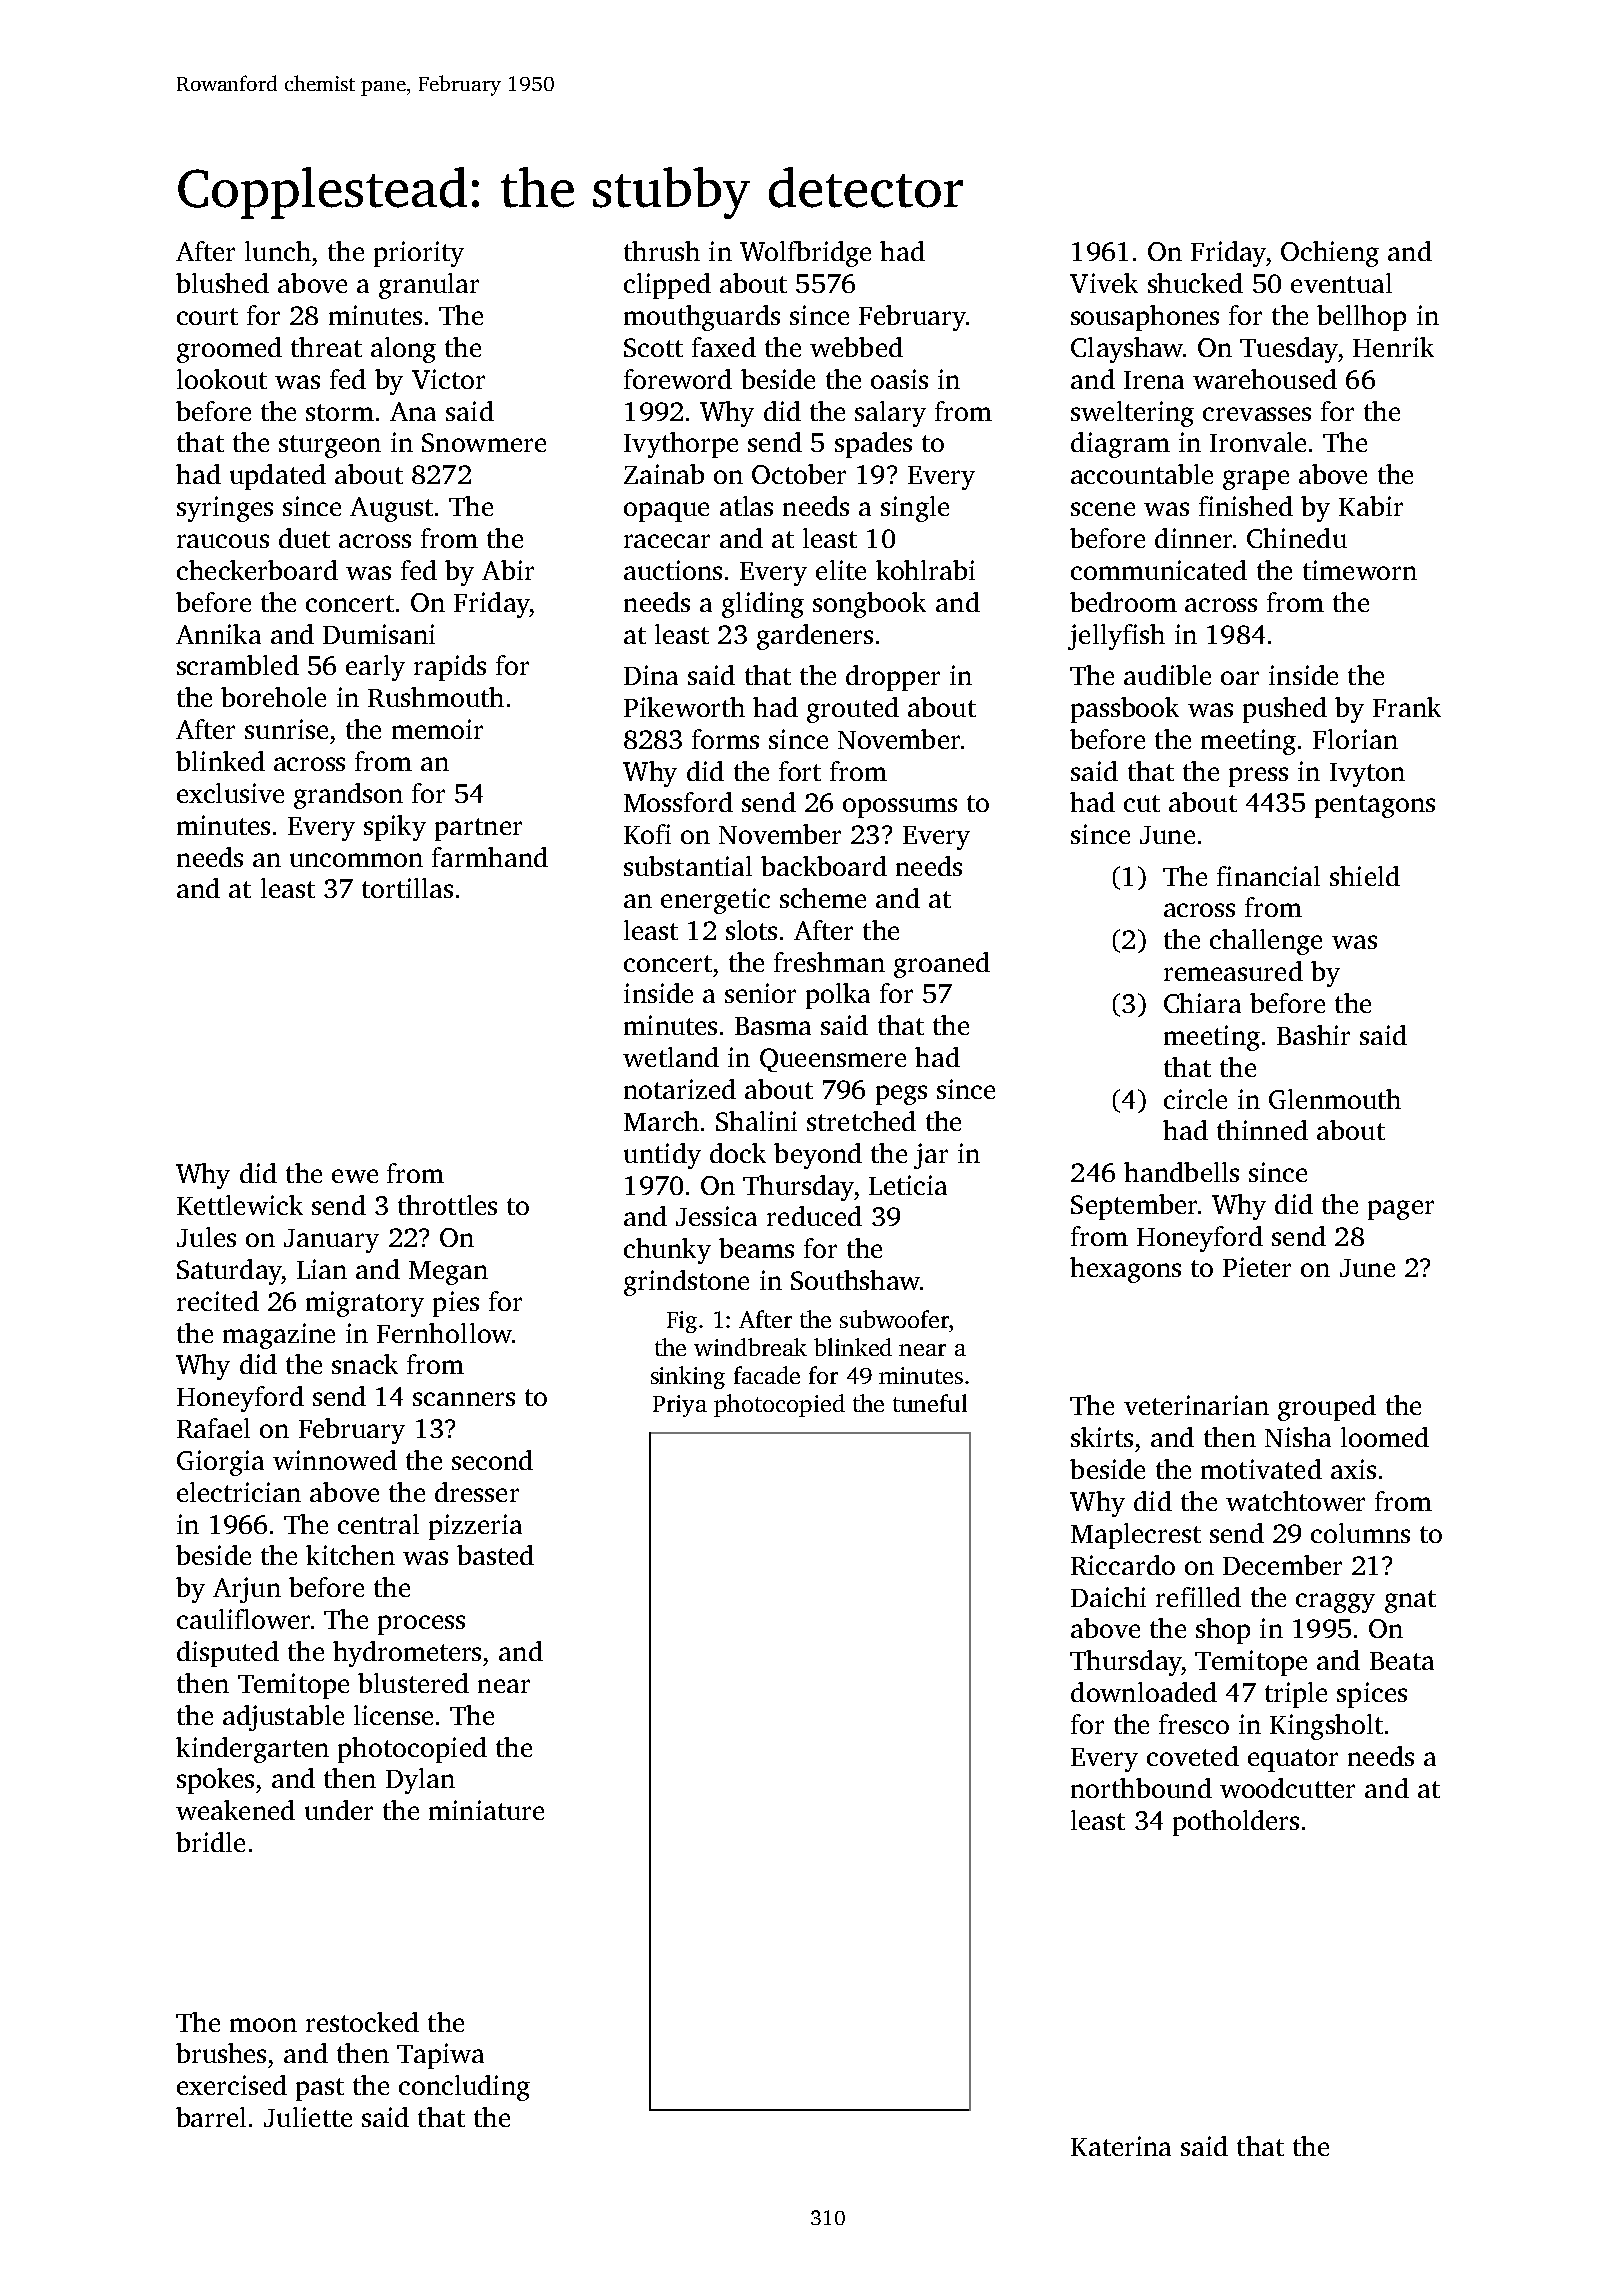 The width and height of the image is (1620, 2292). What do you see at coordinates (815, 637) in the image?
I see `gardeners` at bounding box center [815, 637].
